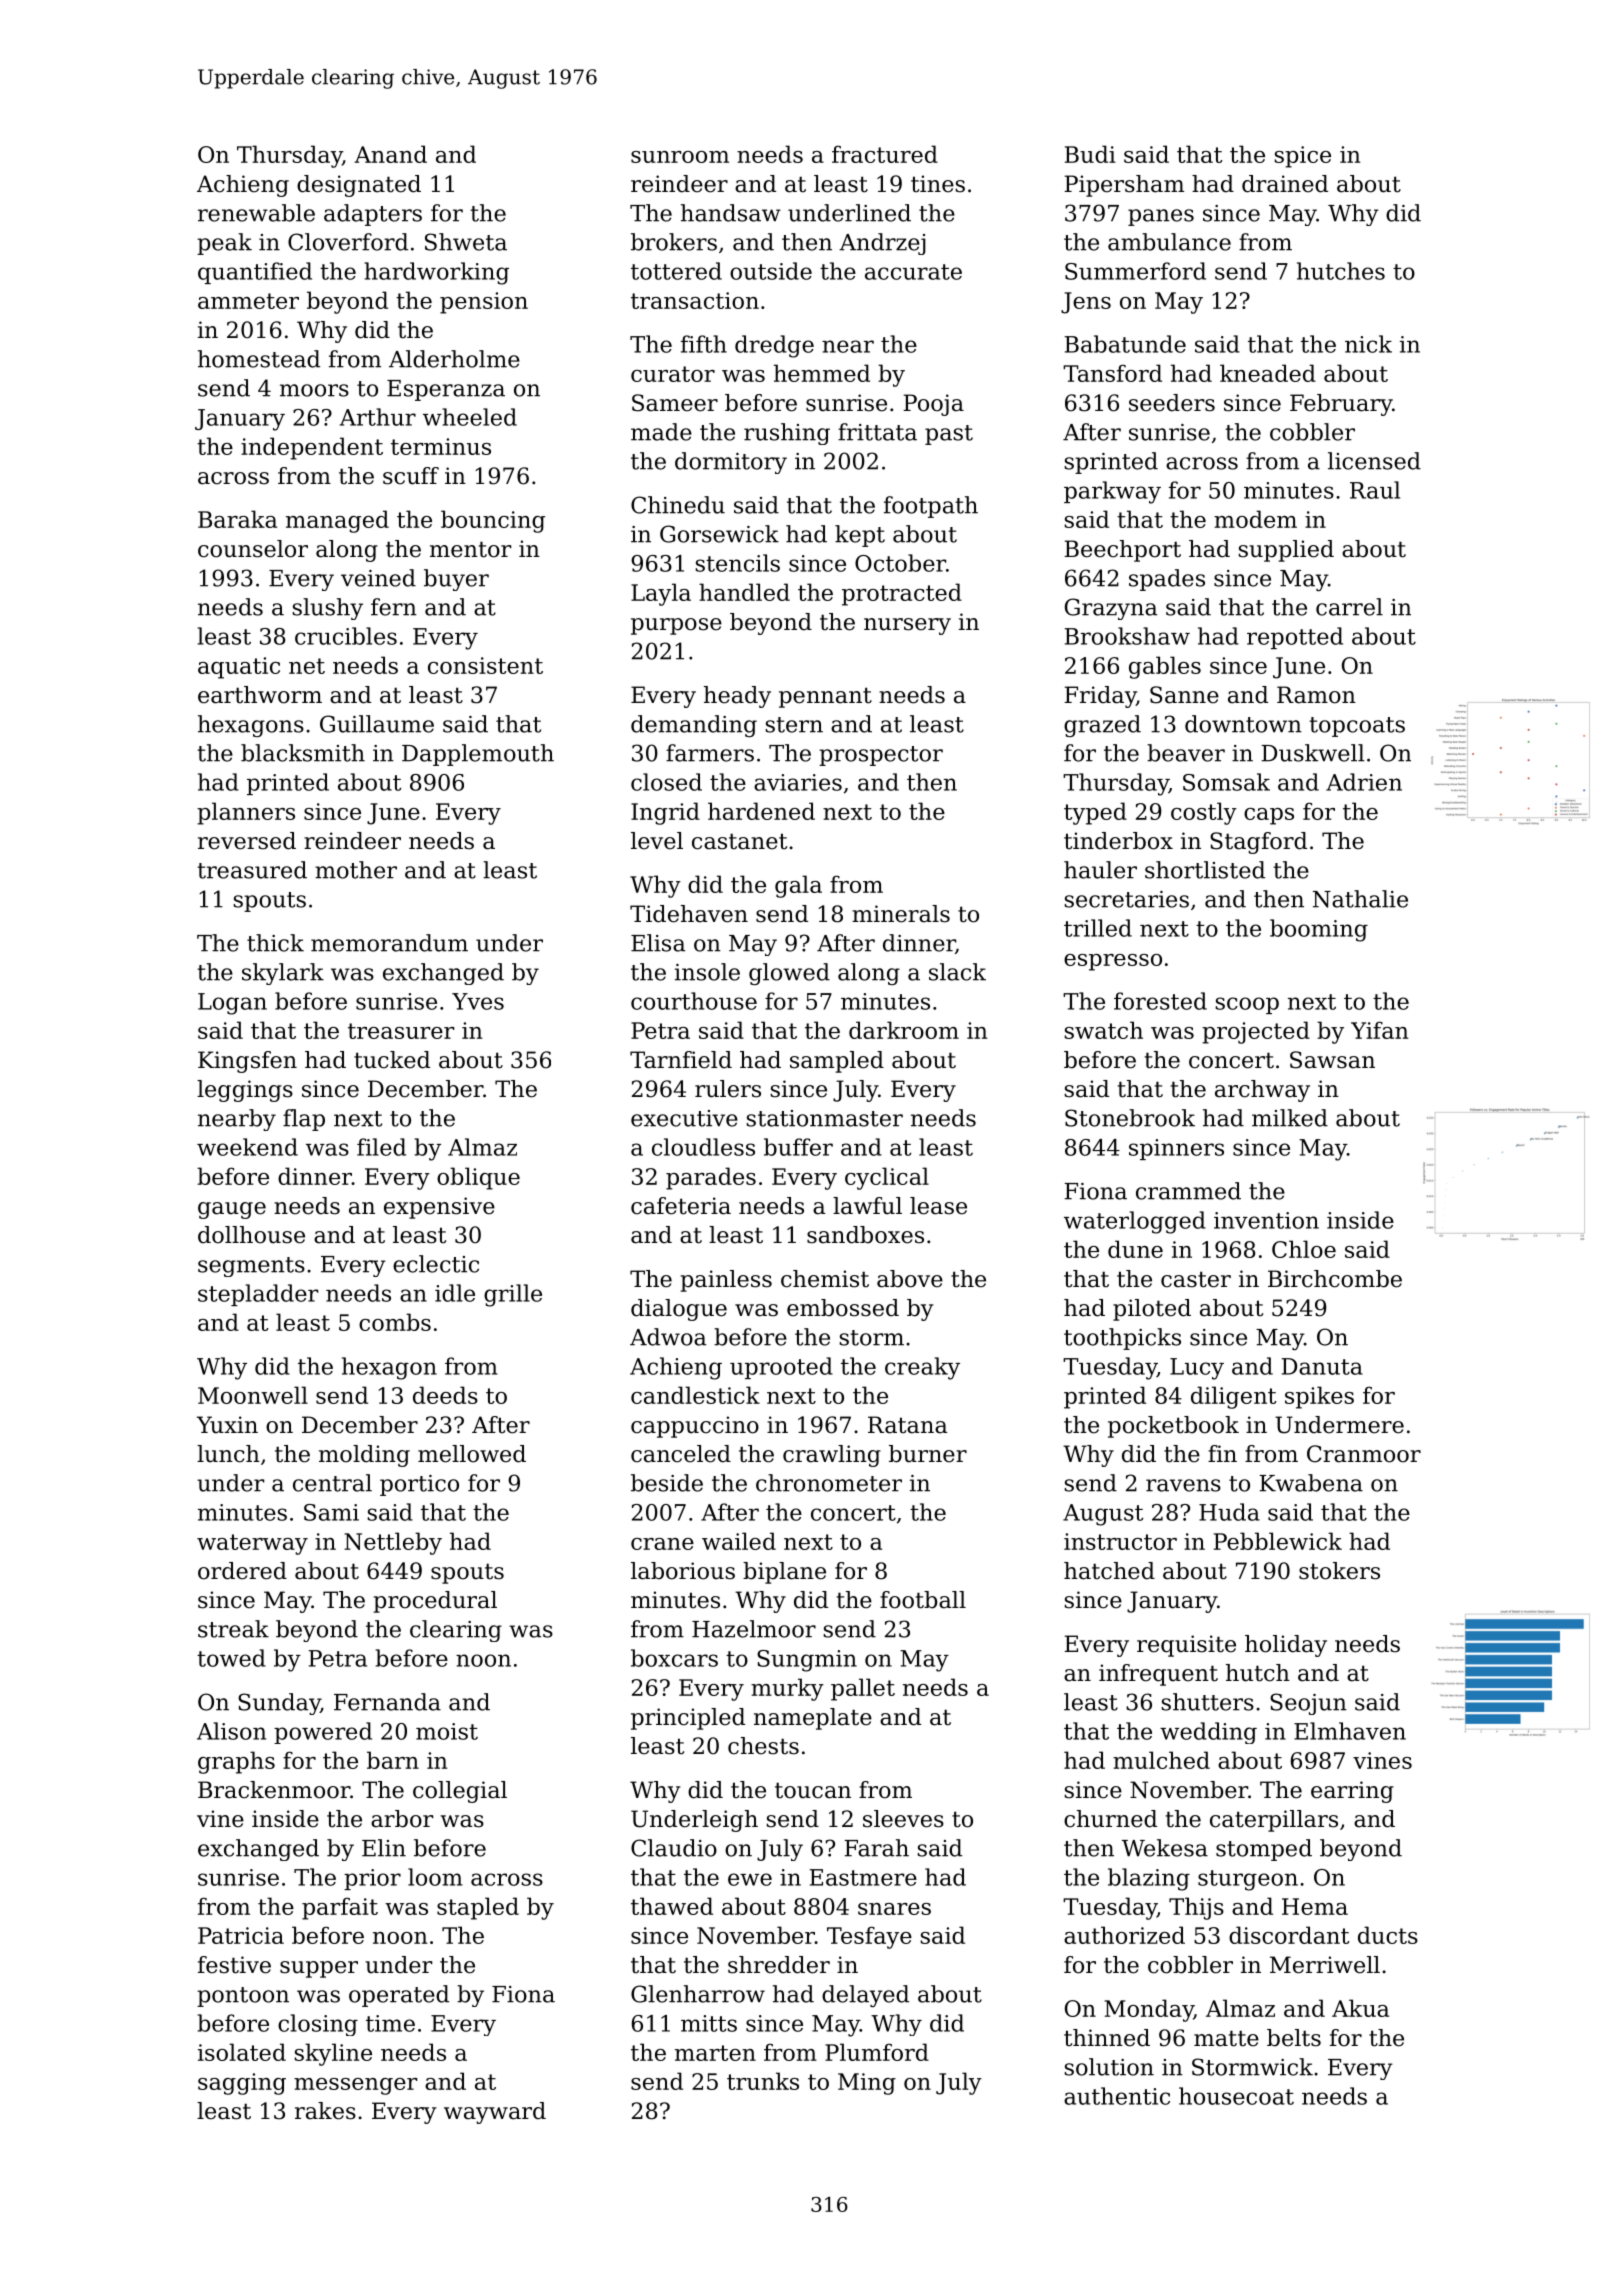 The image size is (1620, 2292). What do you see at coordinates (1122, 1339) in the image?
I see `toothpicks` at bounding box center [1122, 1339].
